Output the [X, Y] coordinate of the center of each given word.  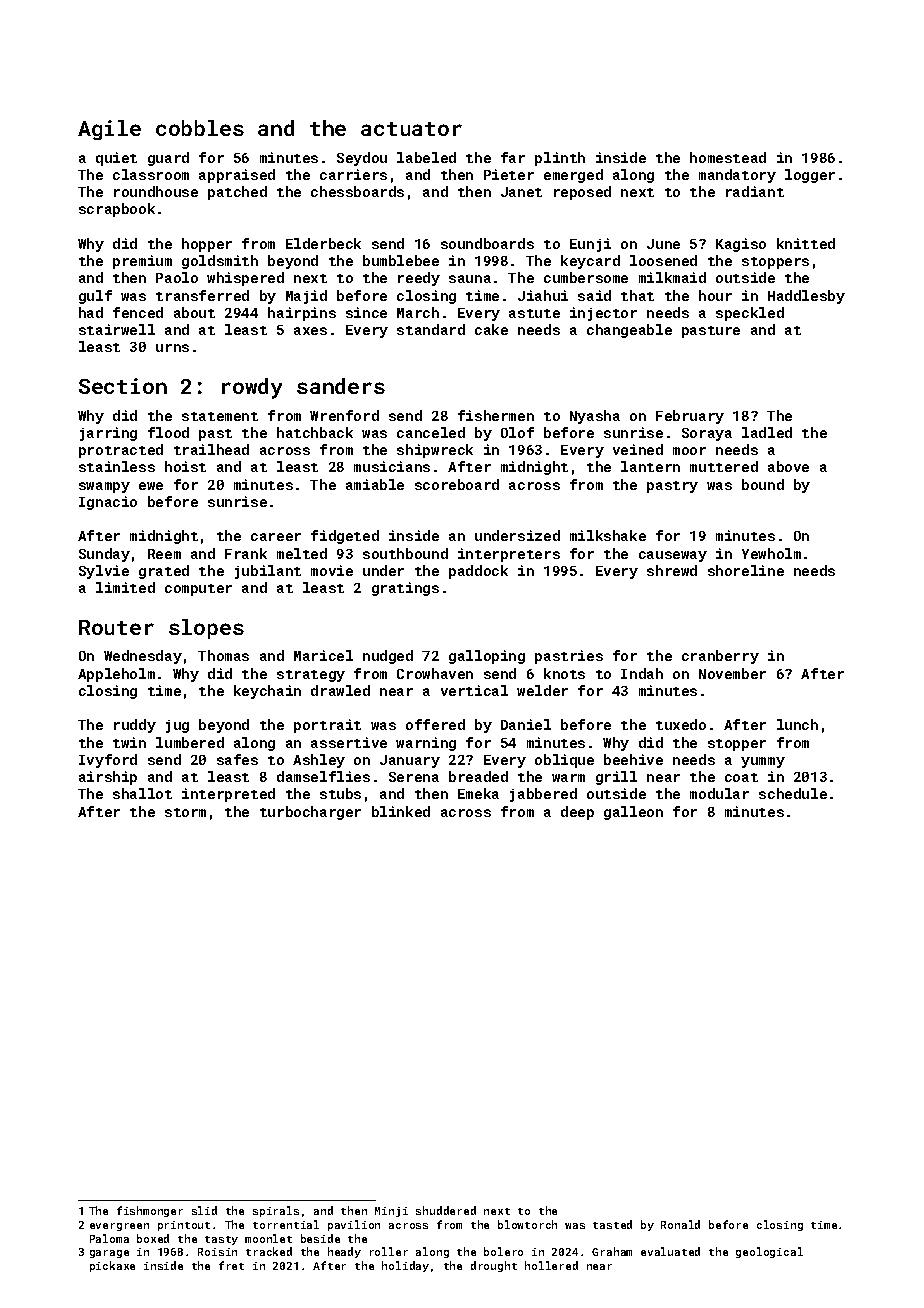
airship [108, 778]
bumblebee [401, 260]
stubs [340, 793]
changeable [629, 331]
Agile [109, 130]
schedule [793, 793]
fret [231, 1265]
